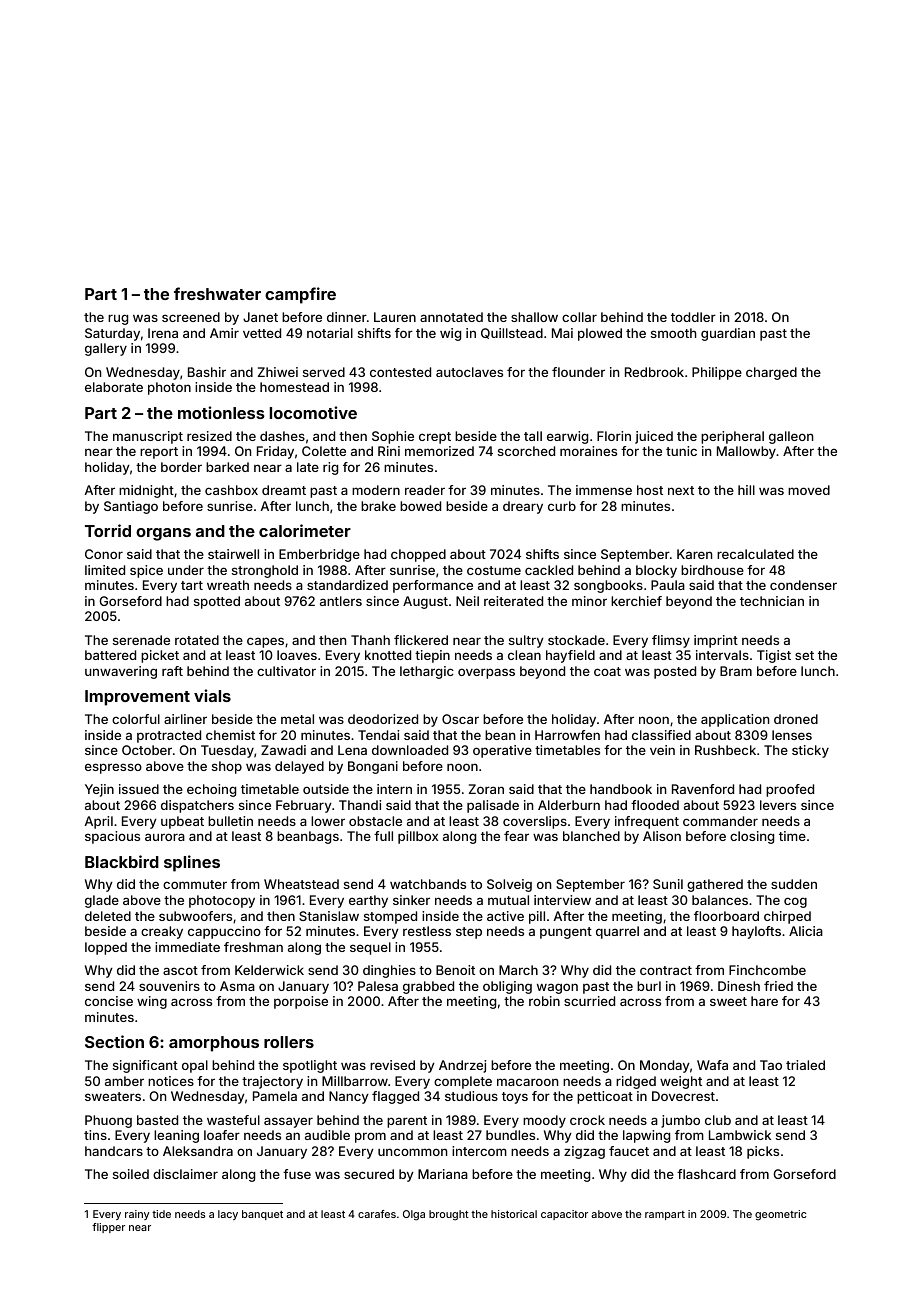 The image size is (924, 1308). Describe the element at coordinates (462, 1066) in the document. I see `Andrzej` at that location.
